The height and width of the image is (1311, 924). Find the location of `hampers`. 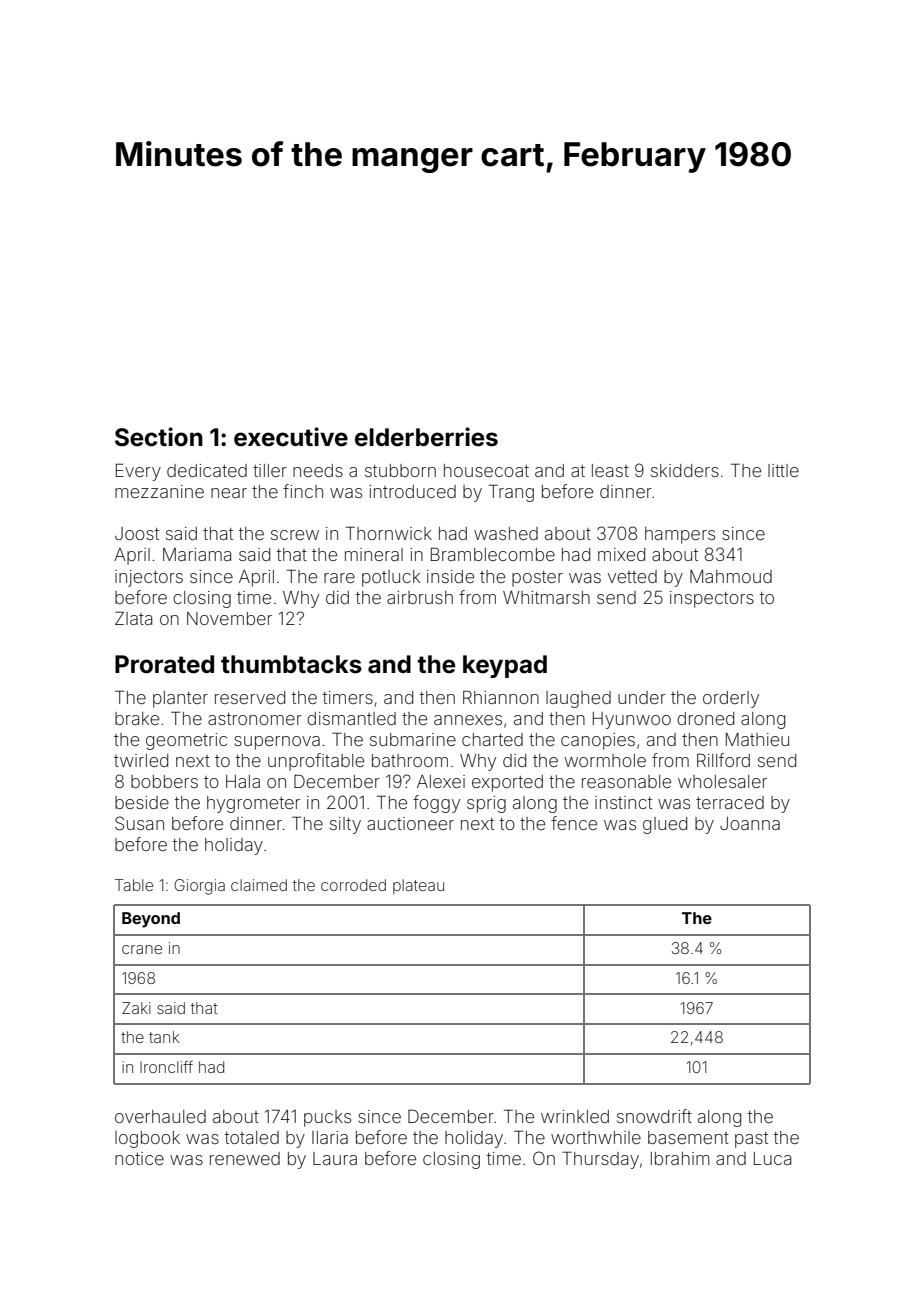

hampers is located at coordinates (680, 535).
